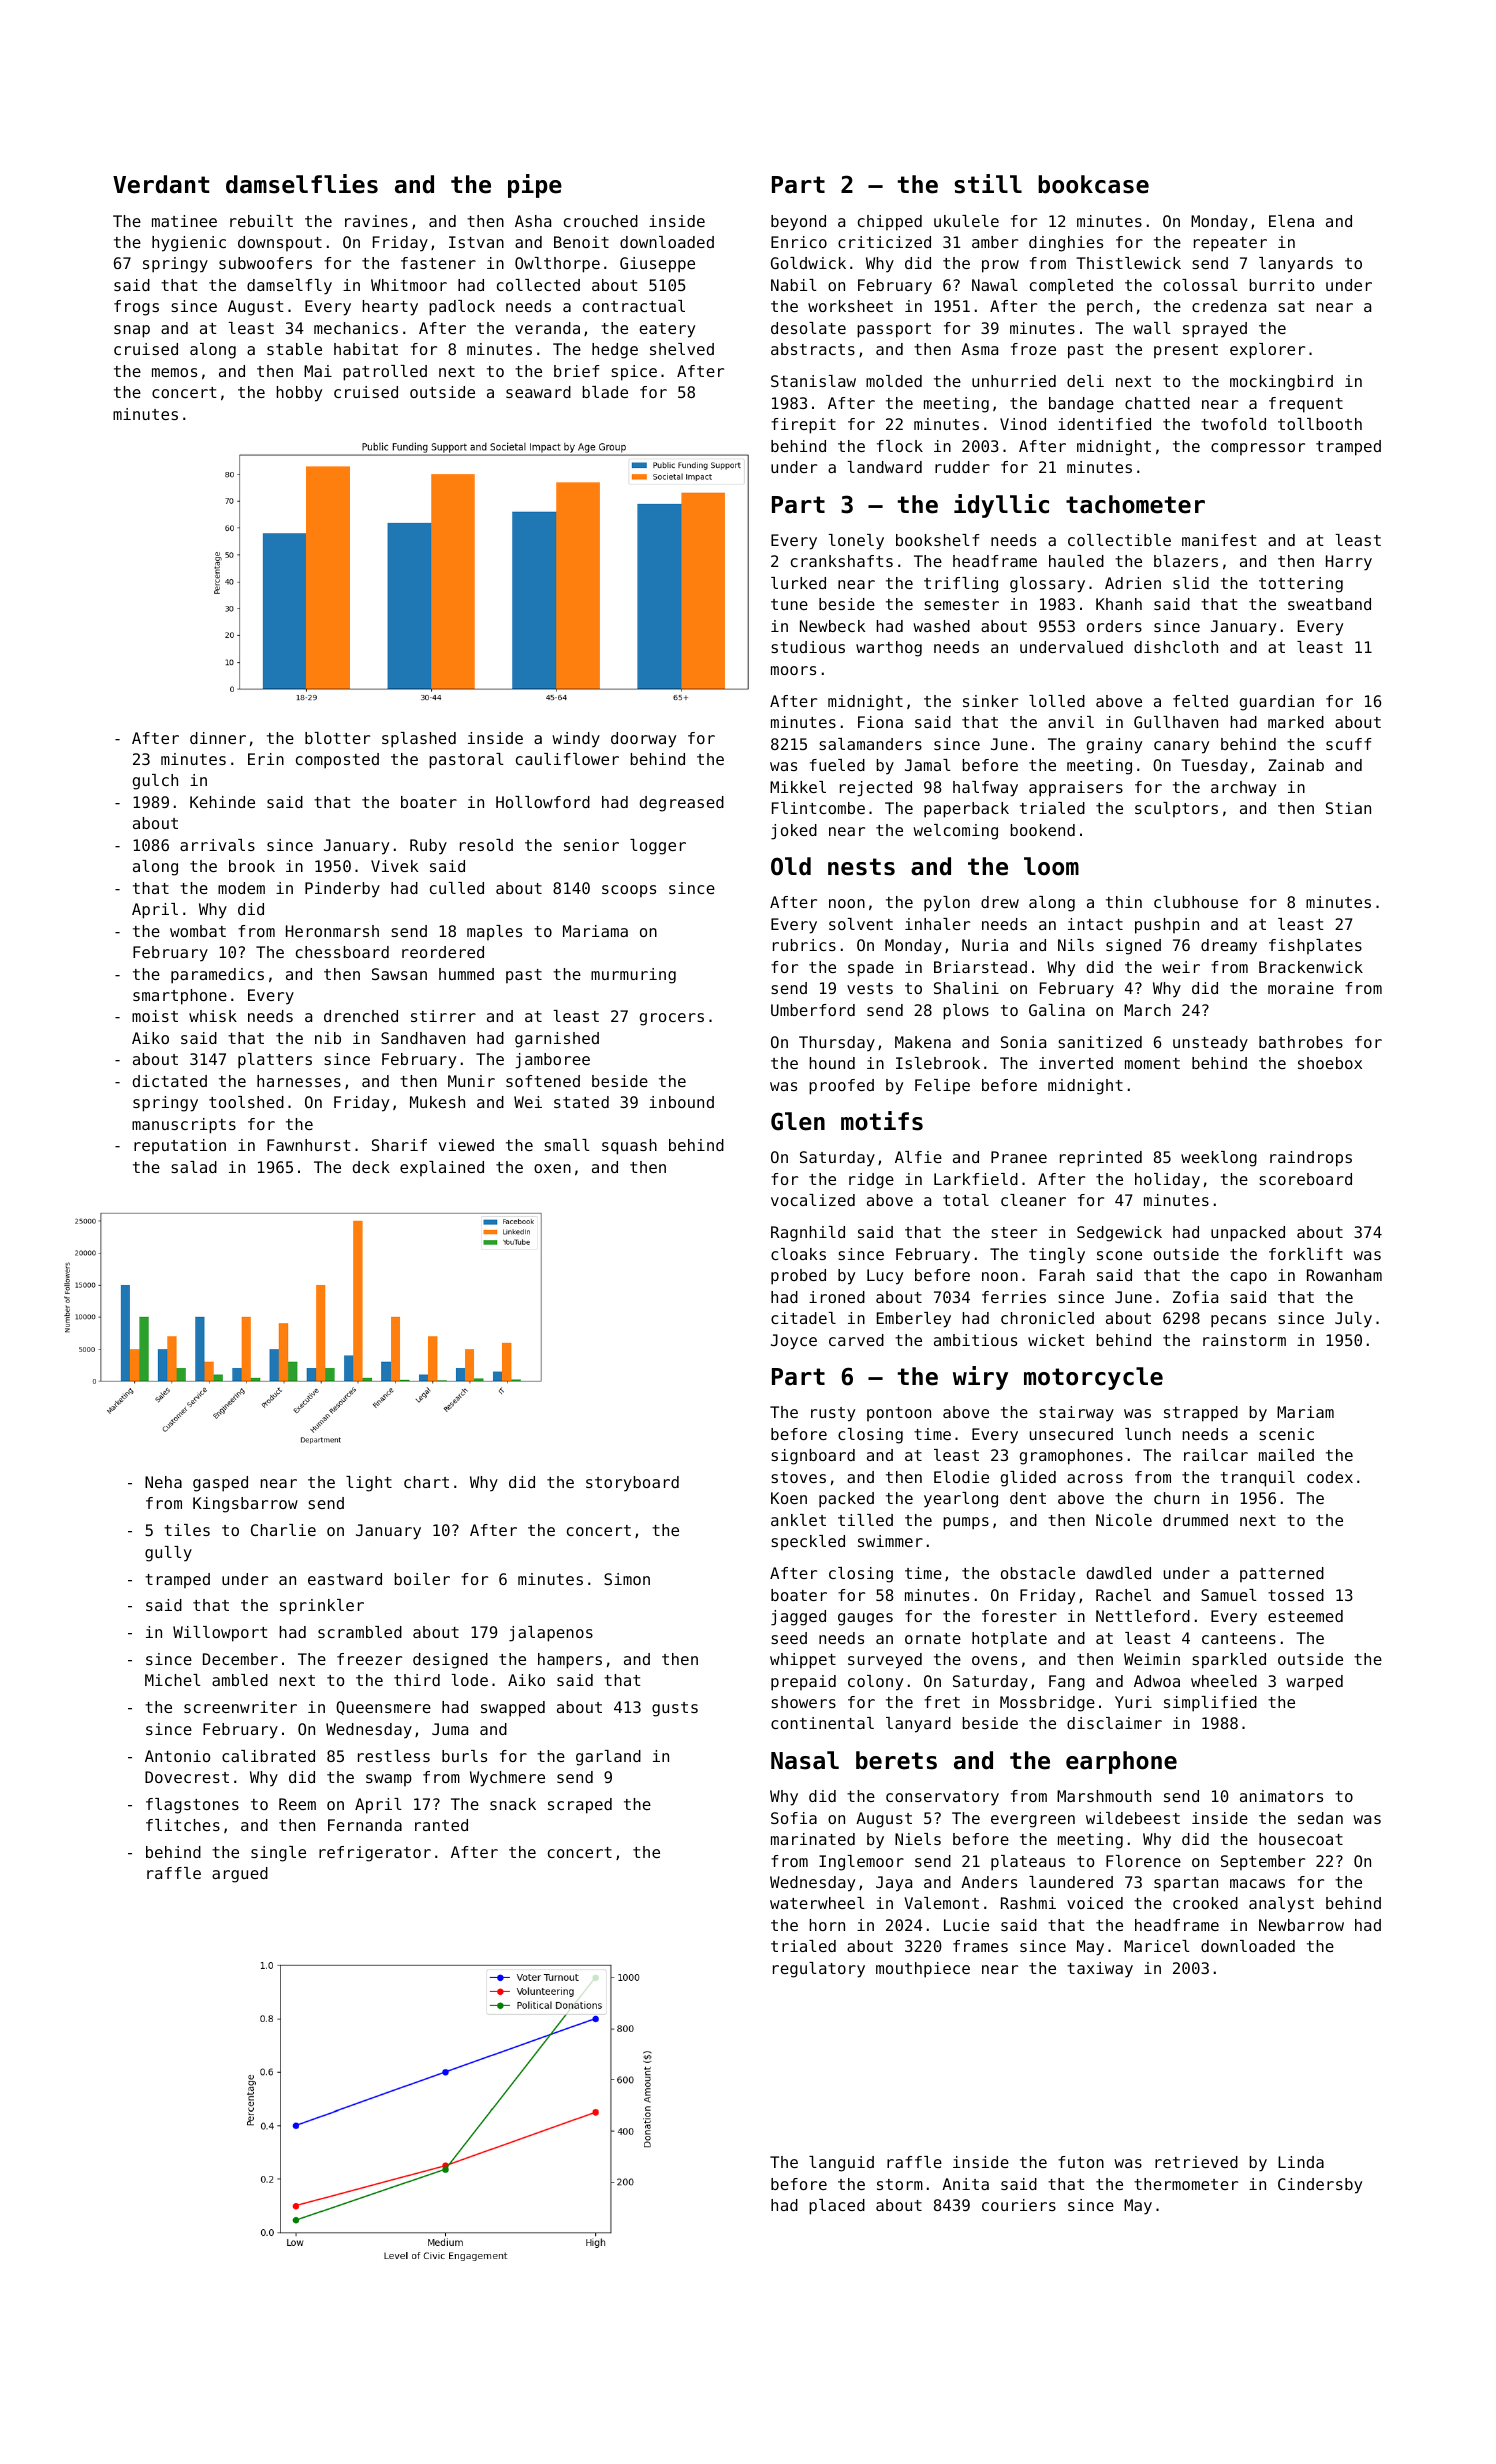  What do you see at coordinates (1133, 1818) in the screenshot?
I see `wildebeest` at bounding box center [1133, 1818].
